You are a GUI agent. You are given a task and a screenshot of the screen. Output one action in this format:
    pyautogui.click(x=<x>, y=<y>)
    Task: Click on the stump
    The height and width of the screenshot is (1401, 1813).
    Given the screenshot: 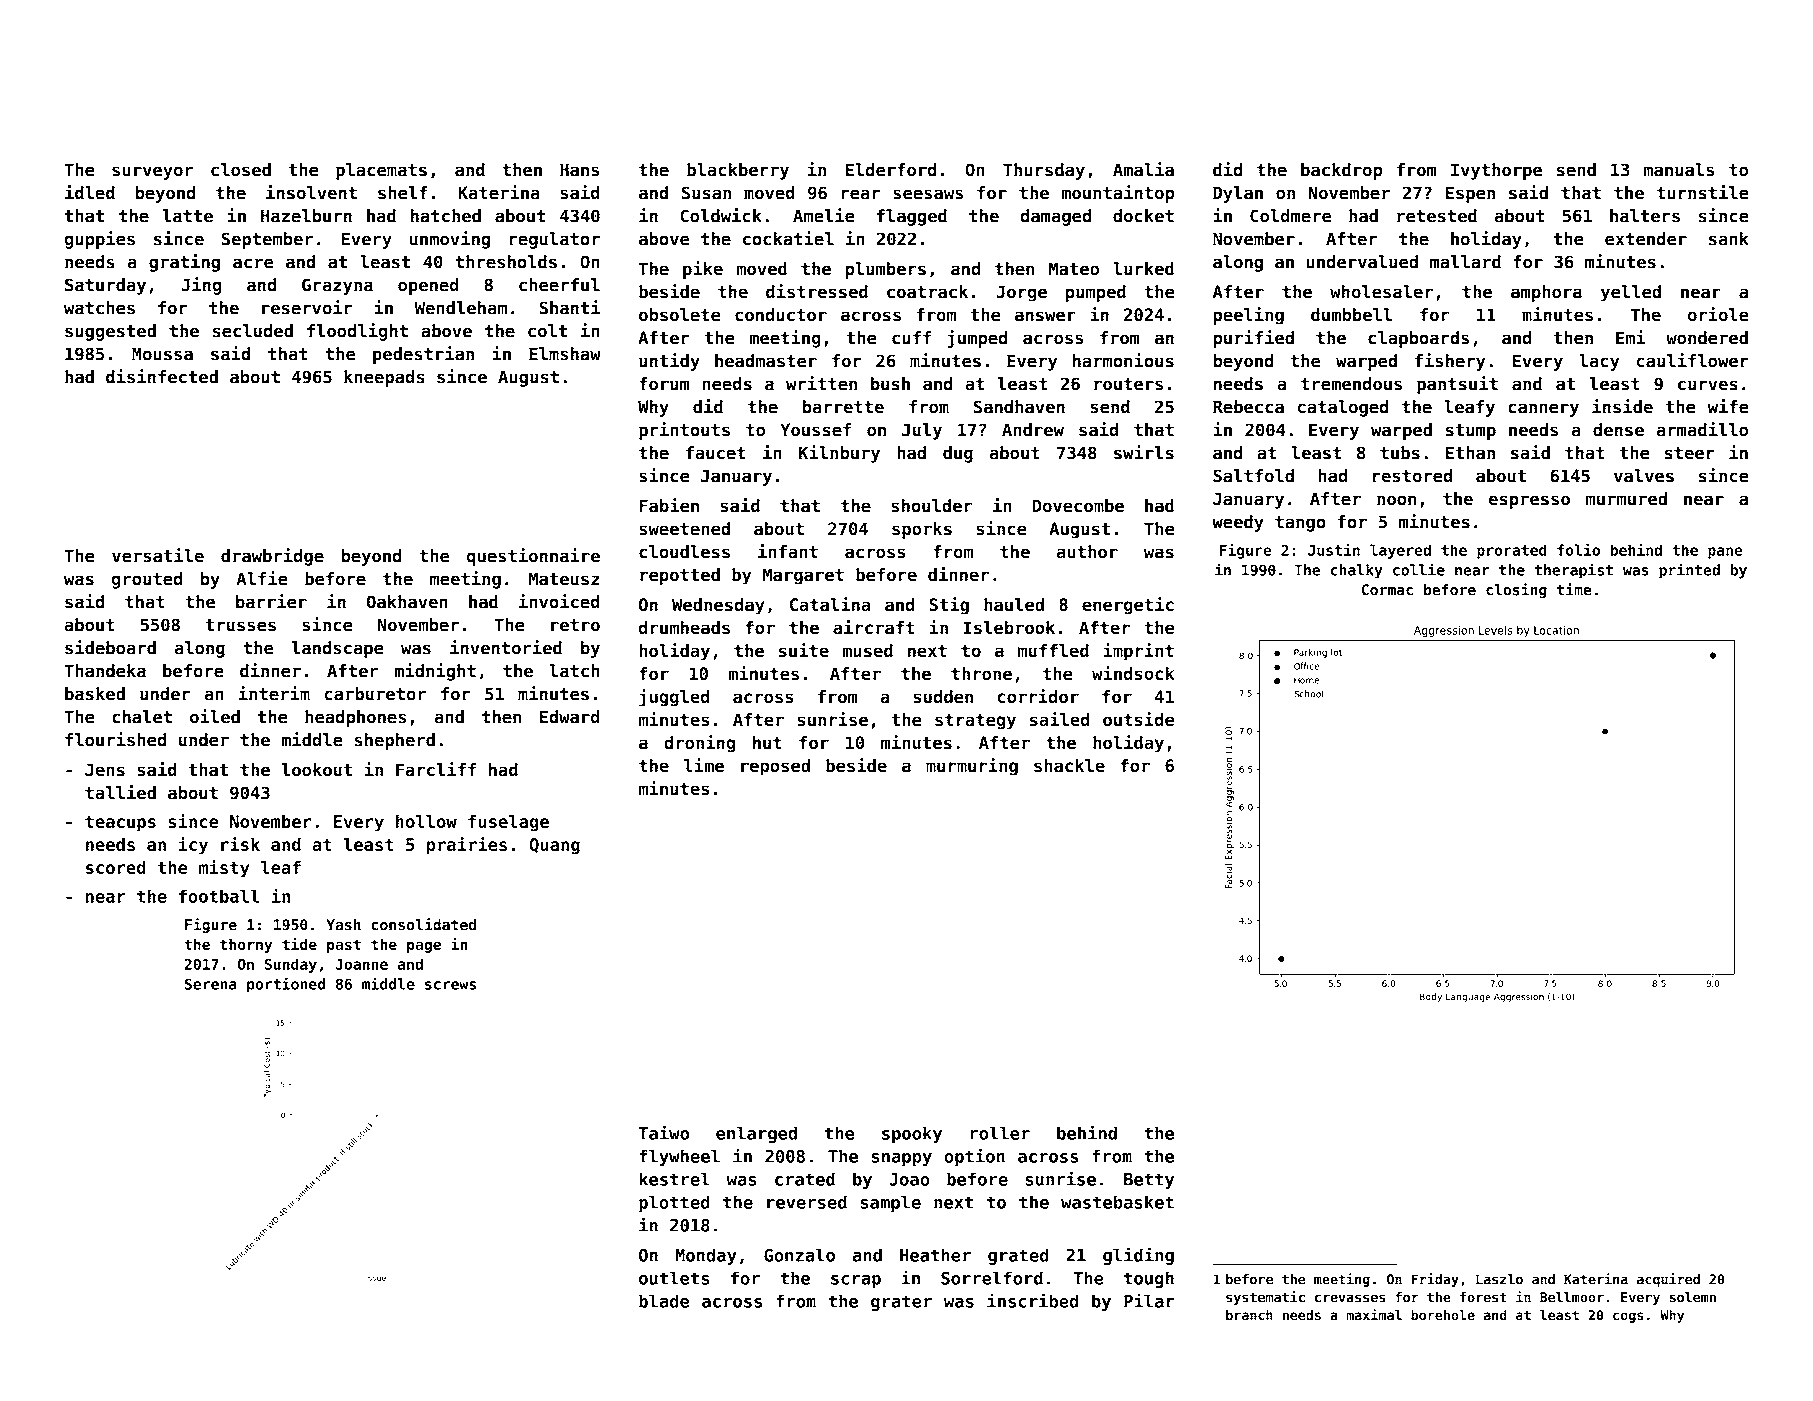 What is the action you would take?
    pyautogui.click(x=1471, y=432)
